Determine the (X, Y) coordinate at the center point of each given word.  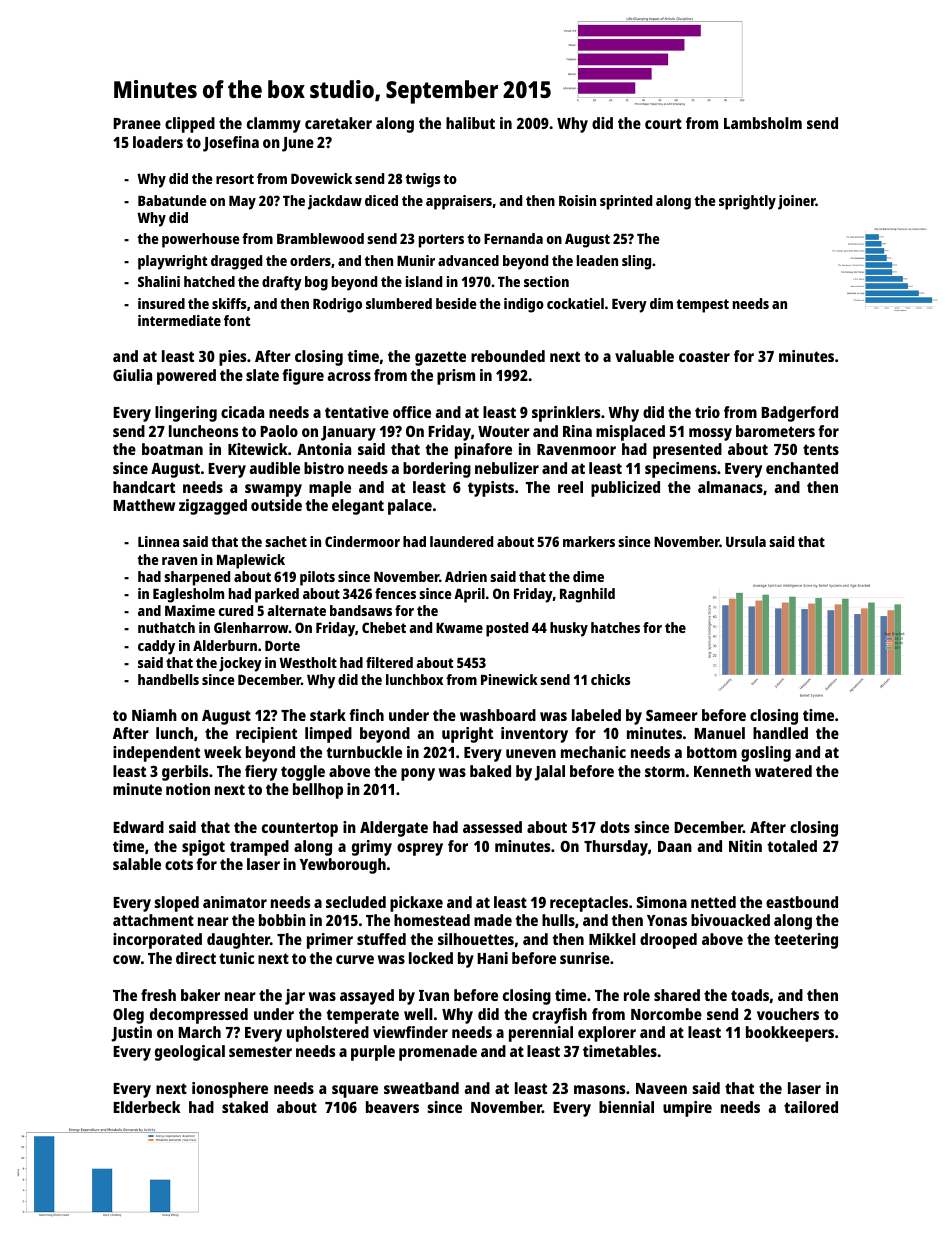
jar (295, 997)
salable (137, 864)
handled (780, 733)
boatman (172, 449)
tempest (702, 306)
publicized (625, 489)
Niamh (154, 715)
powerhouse (201, 240)
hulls (558, 920)
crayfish (559, 1016)
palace (410, 507)
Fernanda (513, 238)
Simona (662, 902)
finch (366, 715)
